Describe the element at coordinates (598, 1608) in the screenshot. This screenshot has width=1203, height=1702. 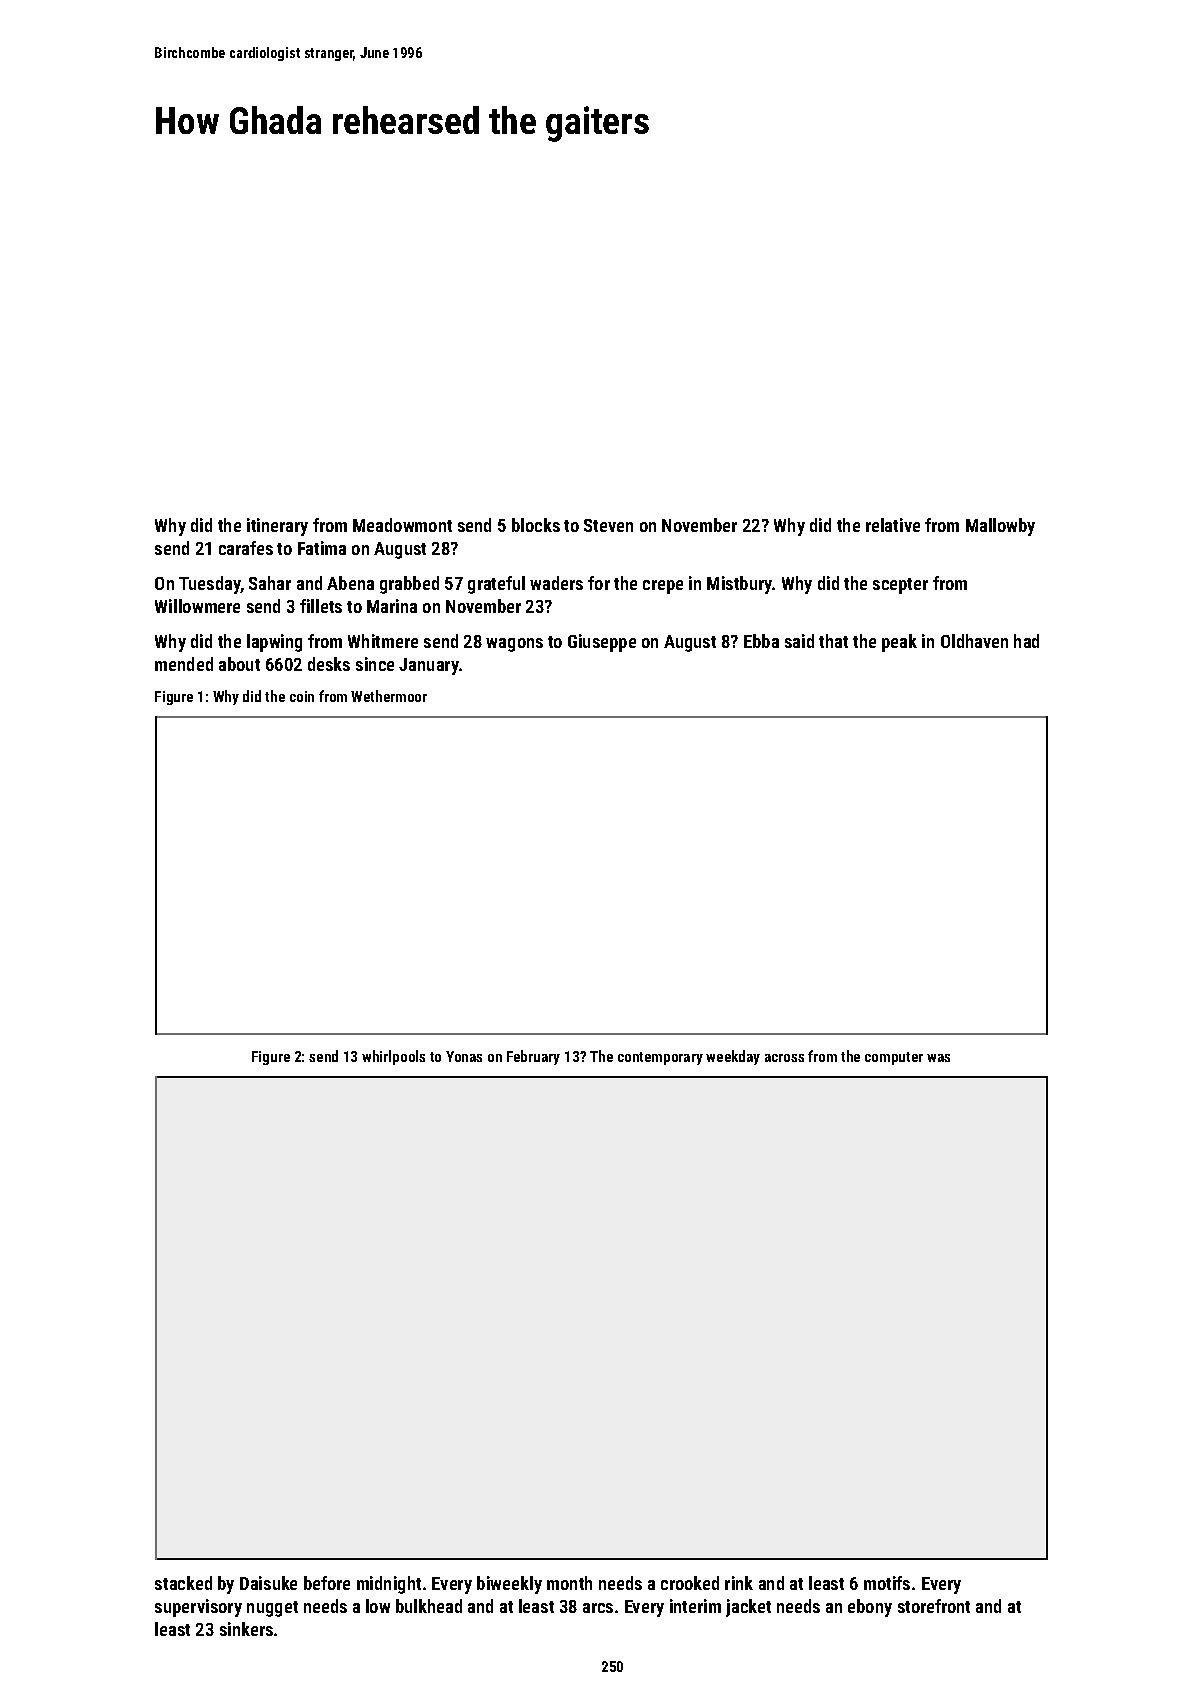
I see `arcs` at that location.
